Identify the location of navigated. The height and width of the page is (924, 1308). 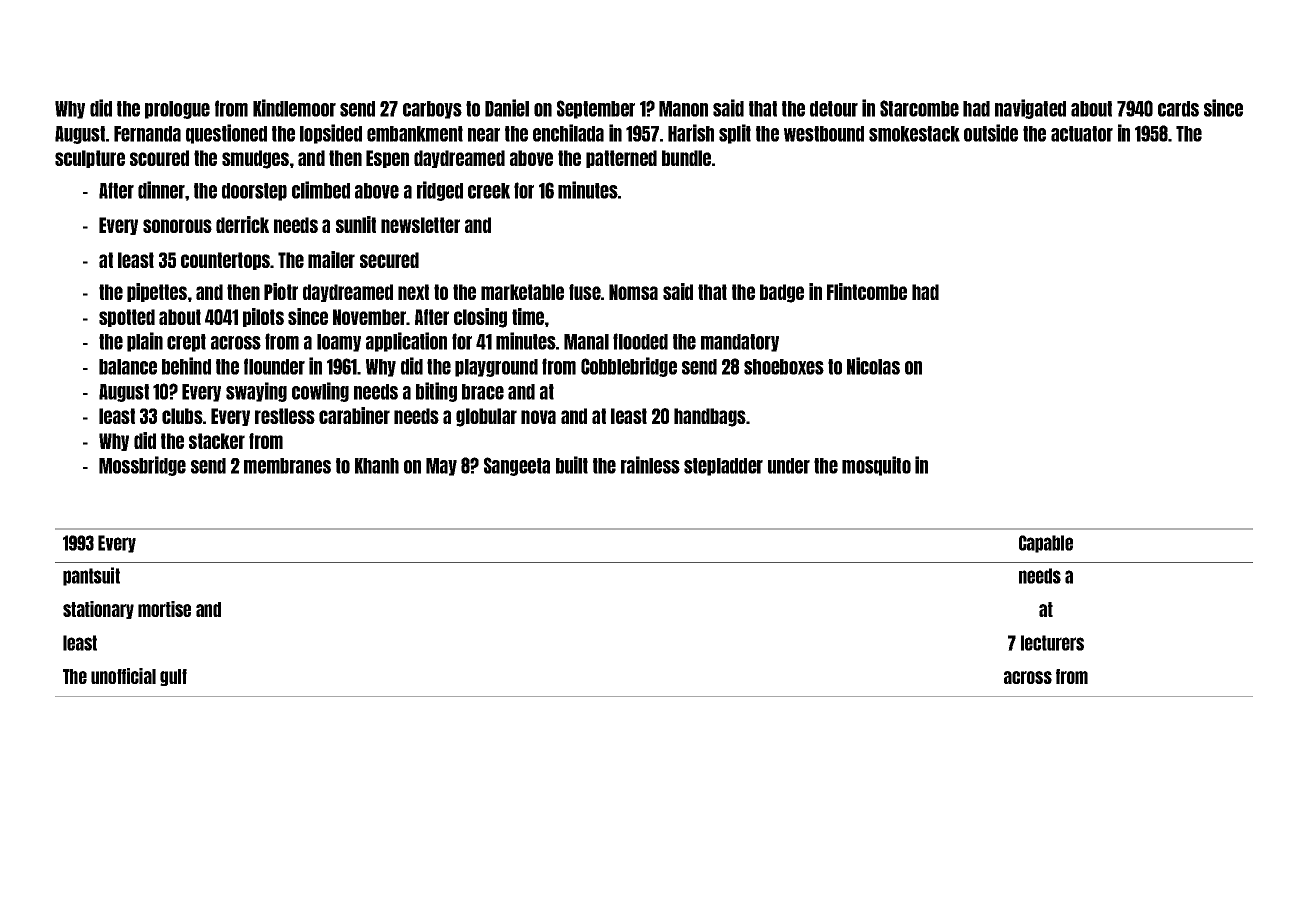
(1030, 109).
